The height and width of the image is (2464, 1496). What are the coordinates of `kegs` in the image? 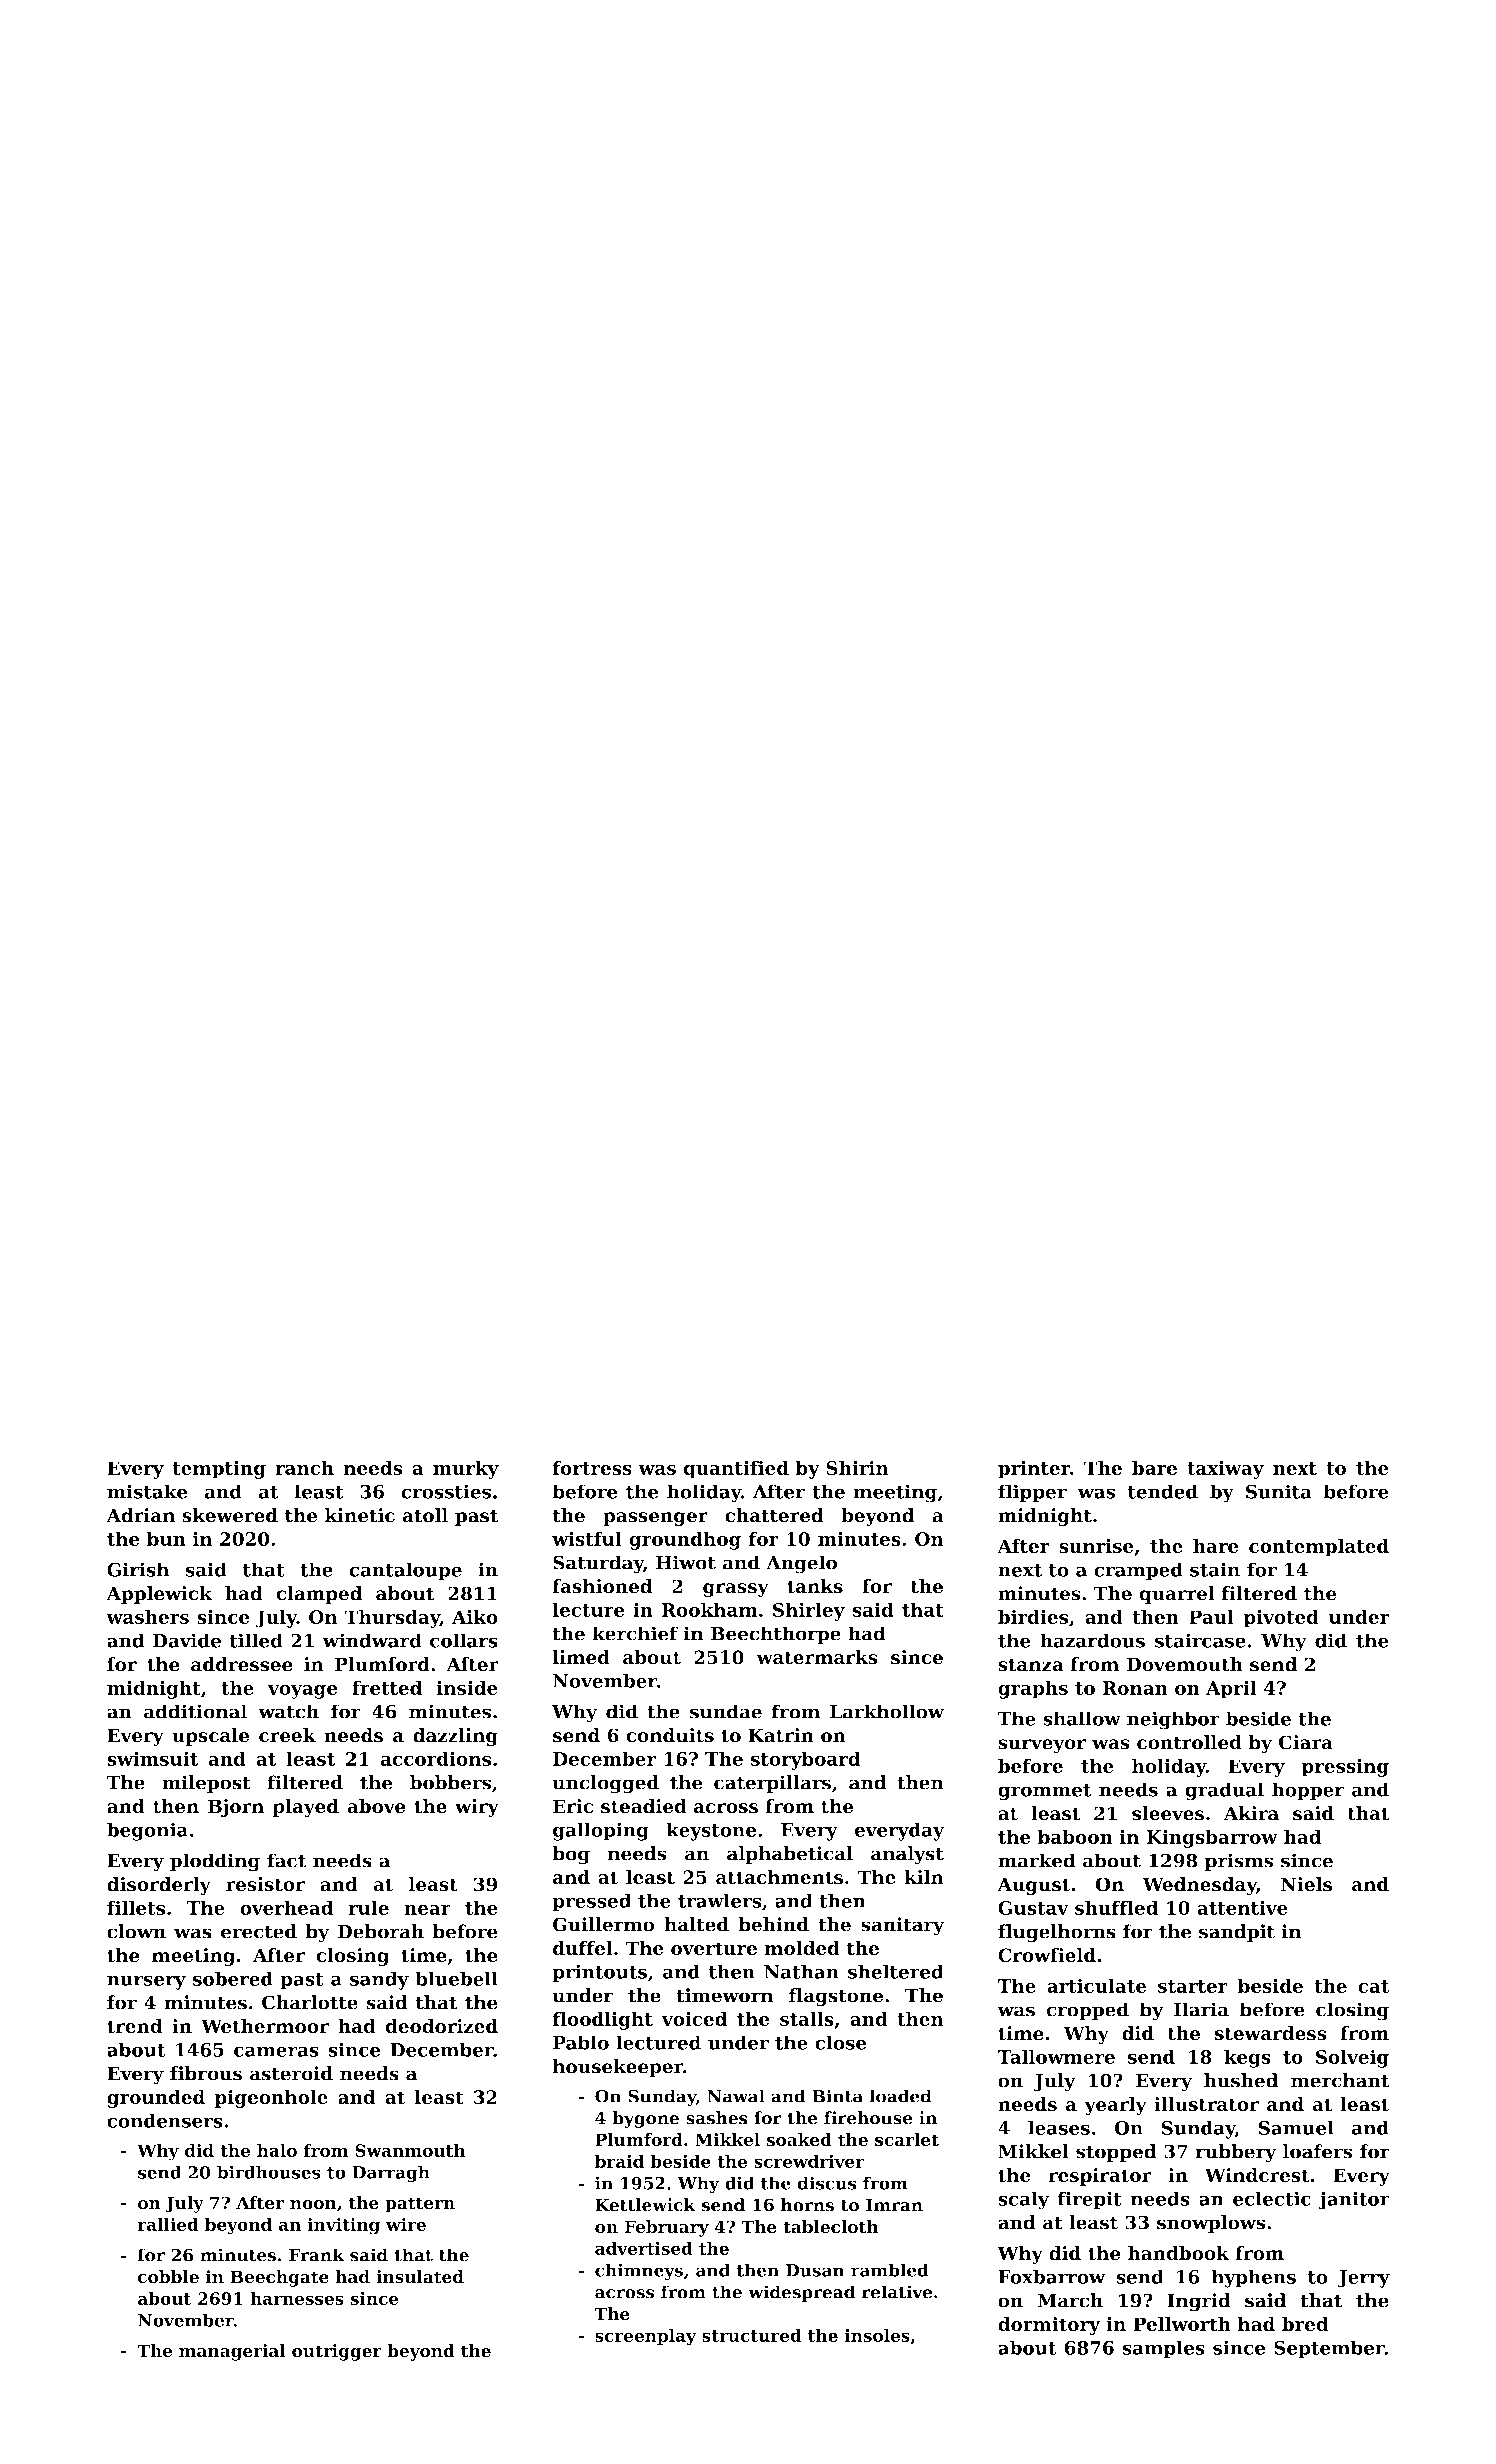 It's located at (1247, 2058).
